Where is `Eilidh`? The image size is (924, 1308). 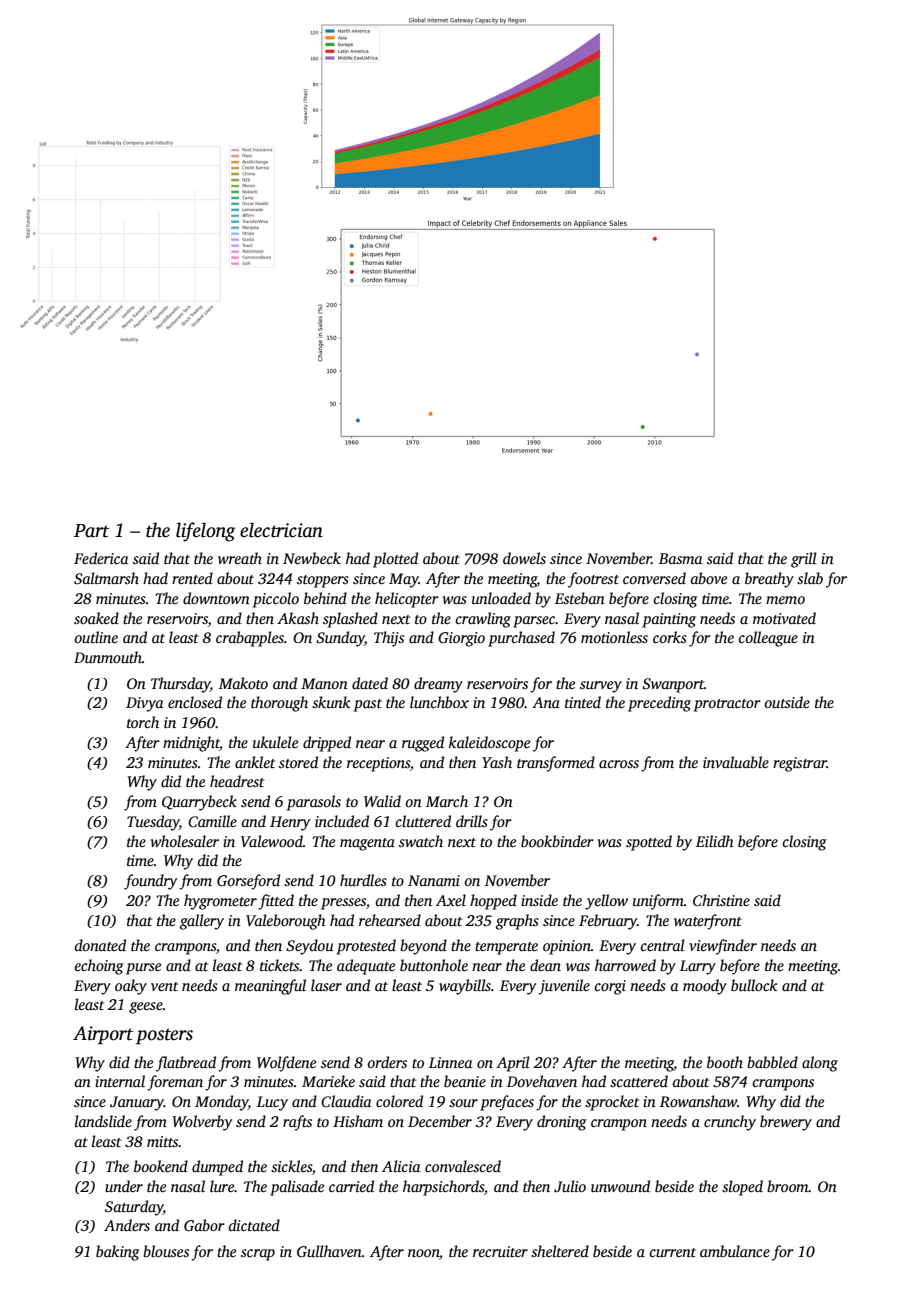
Eilidh is located at coordinates (715, 841).
